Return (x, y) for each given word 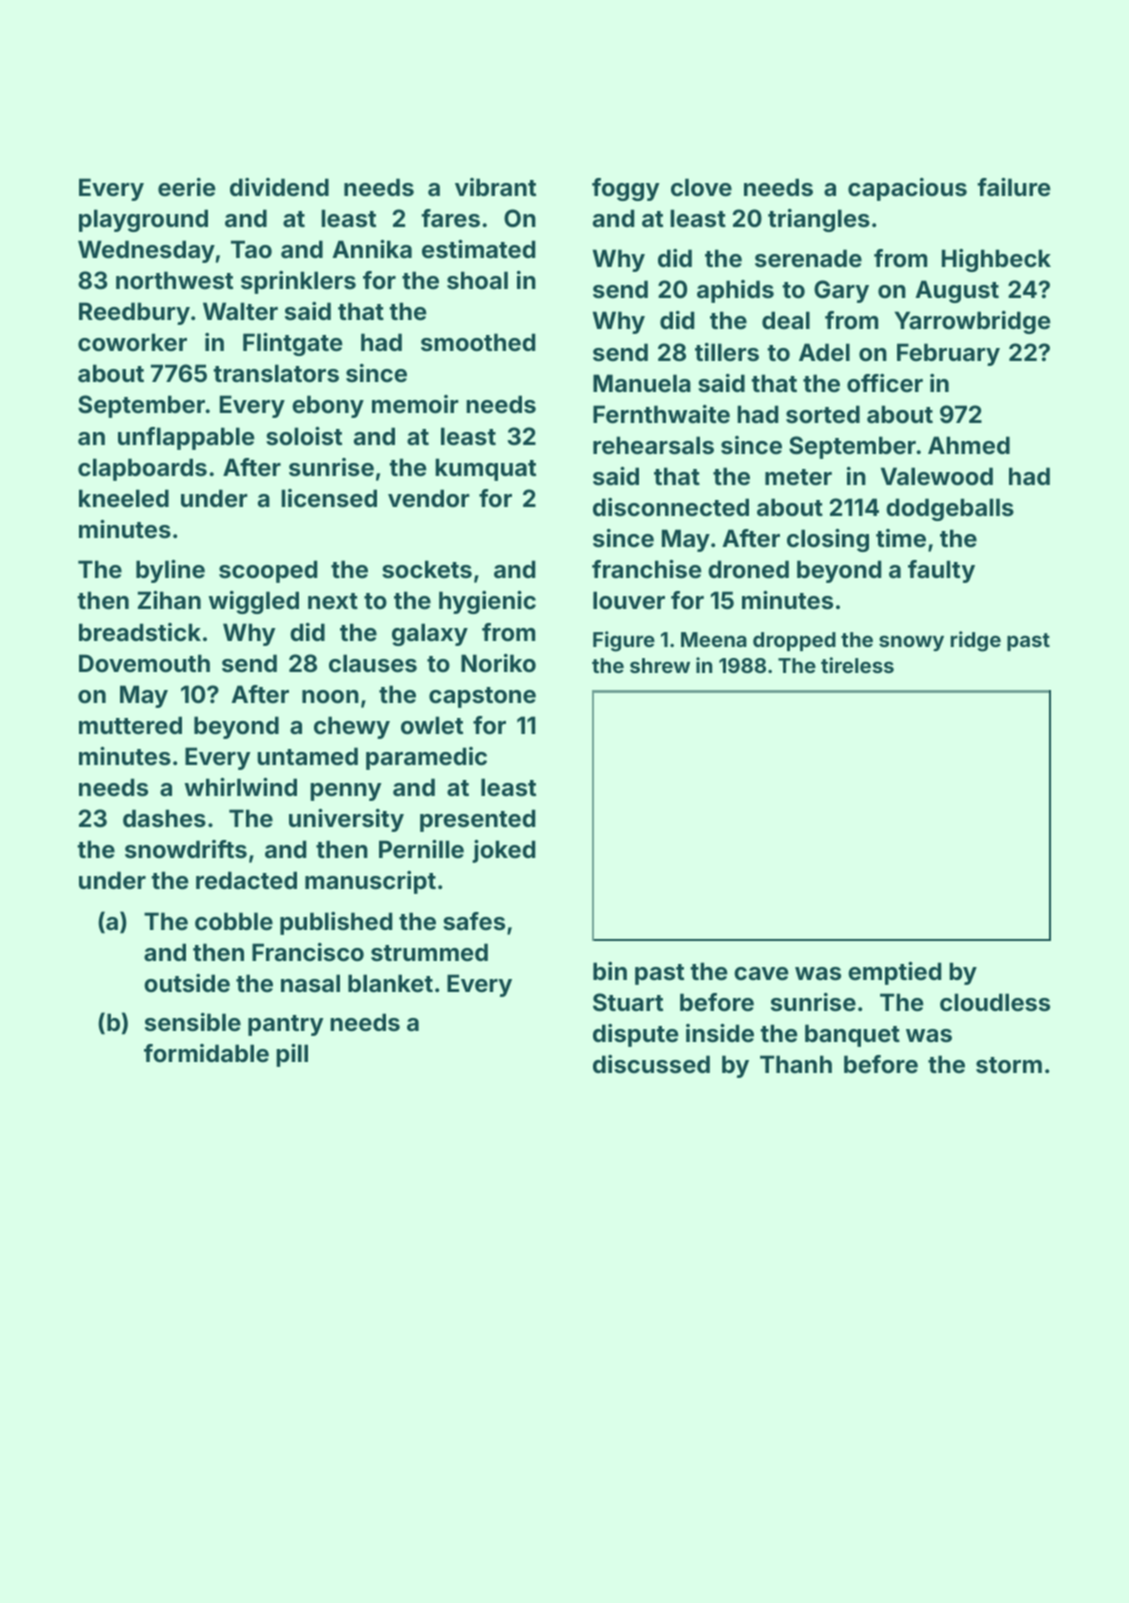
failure (1014, 187)
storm (1009, 1065)
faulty (941, 571)
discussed (651, 1064)
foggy (626, 189)
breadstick (140, 632)
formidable (206, 1053)
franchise (647, 569)
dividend (279, 187)
